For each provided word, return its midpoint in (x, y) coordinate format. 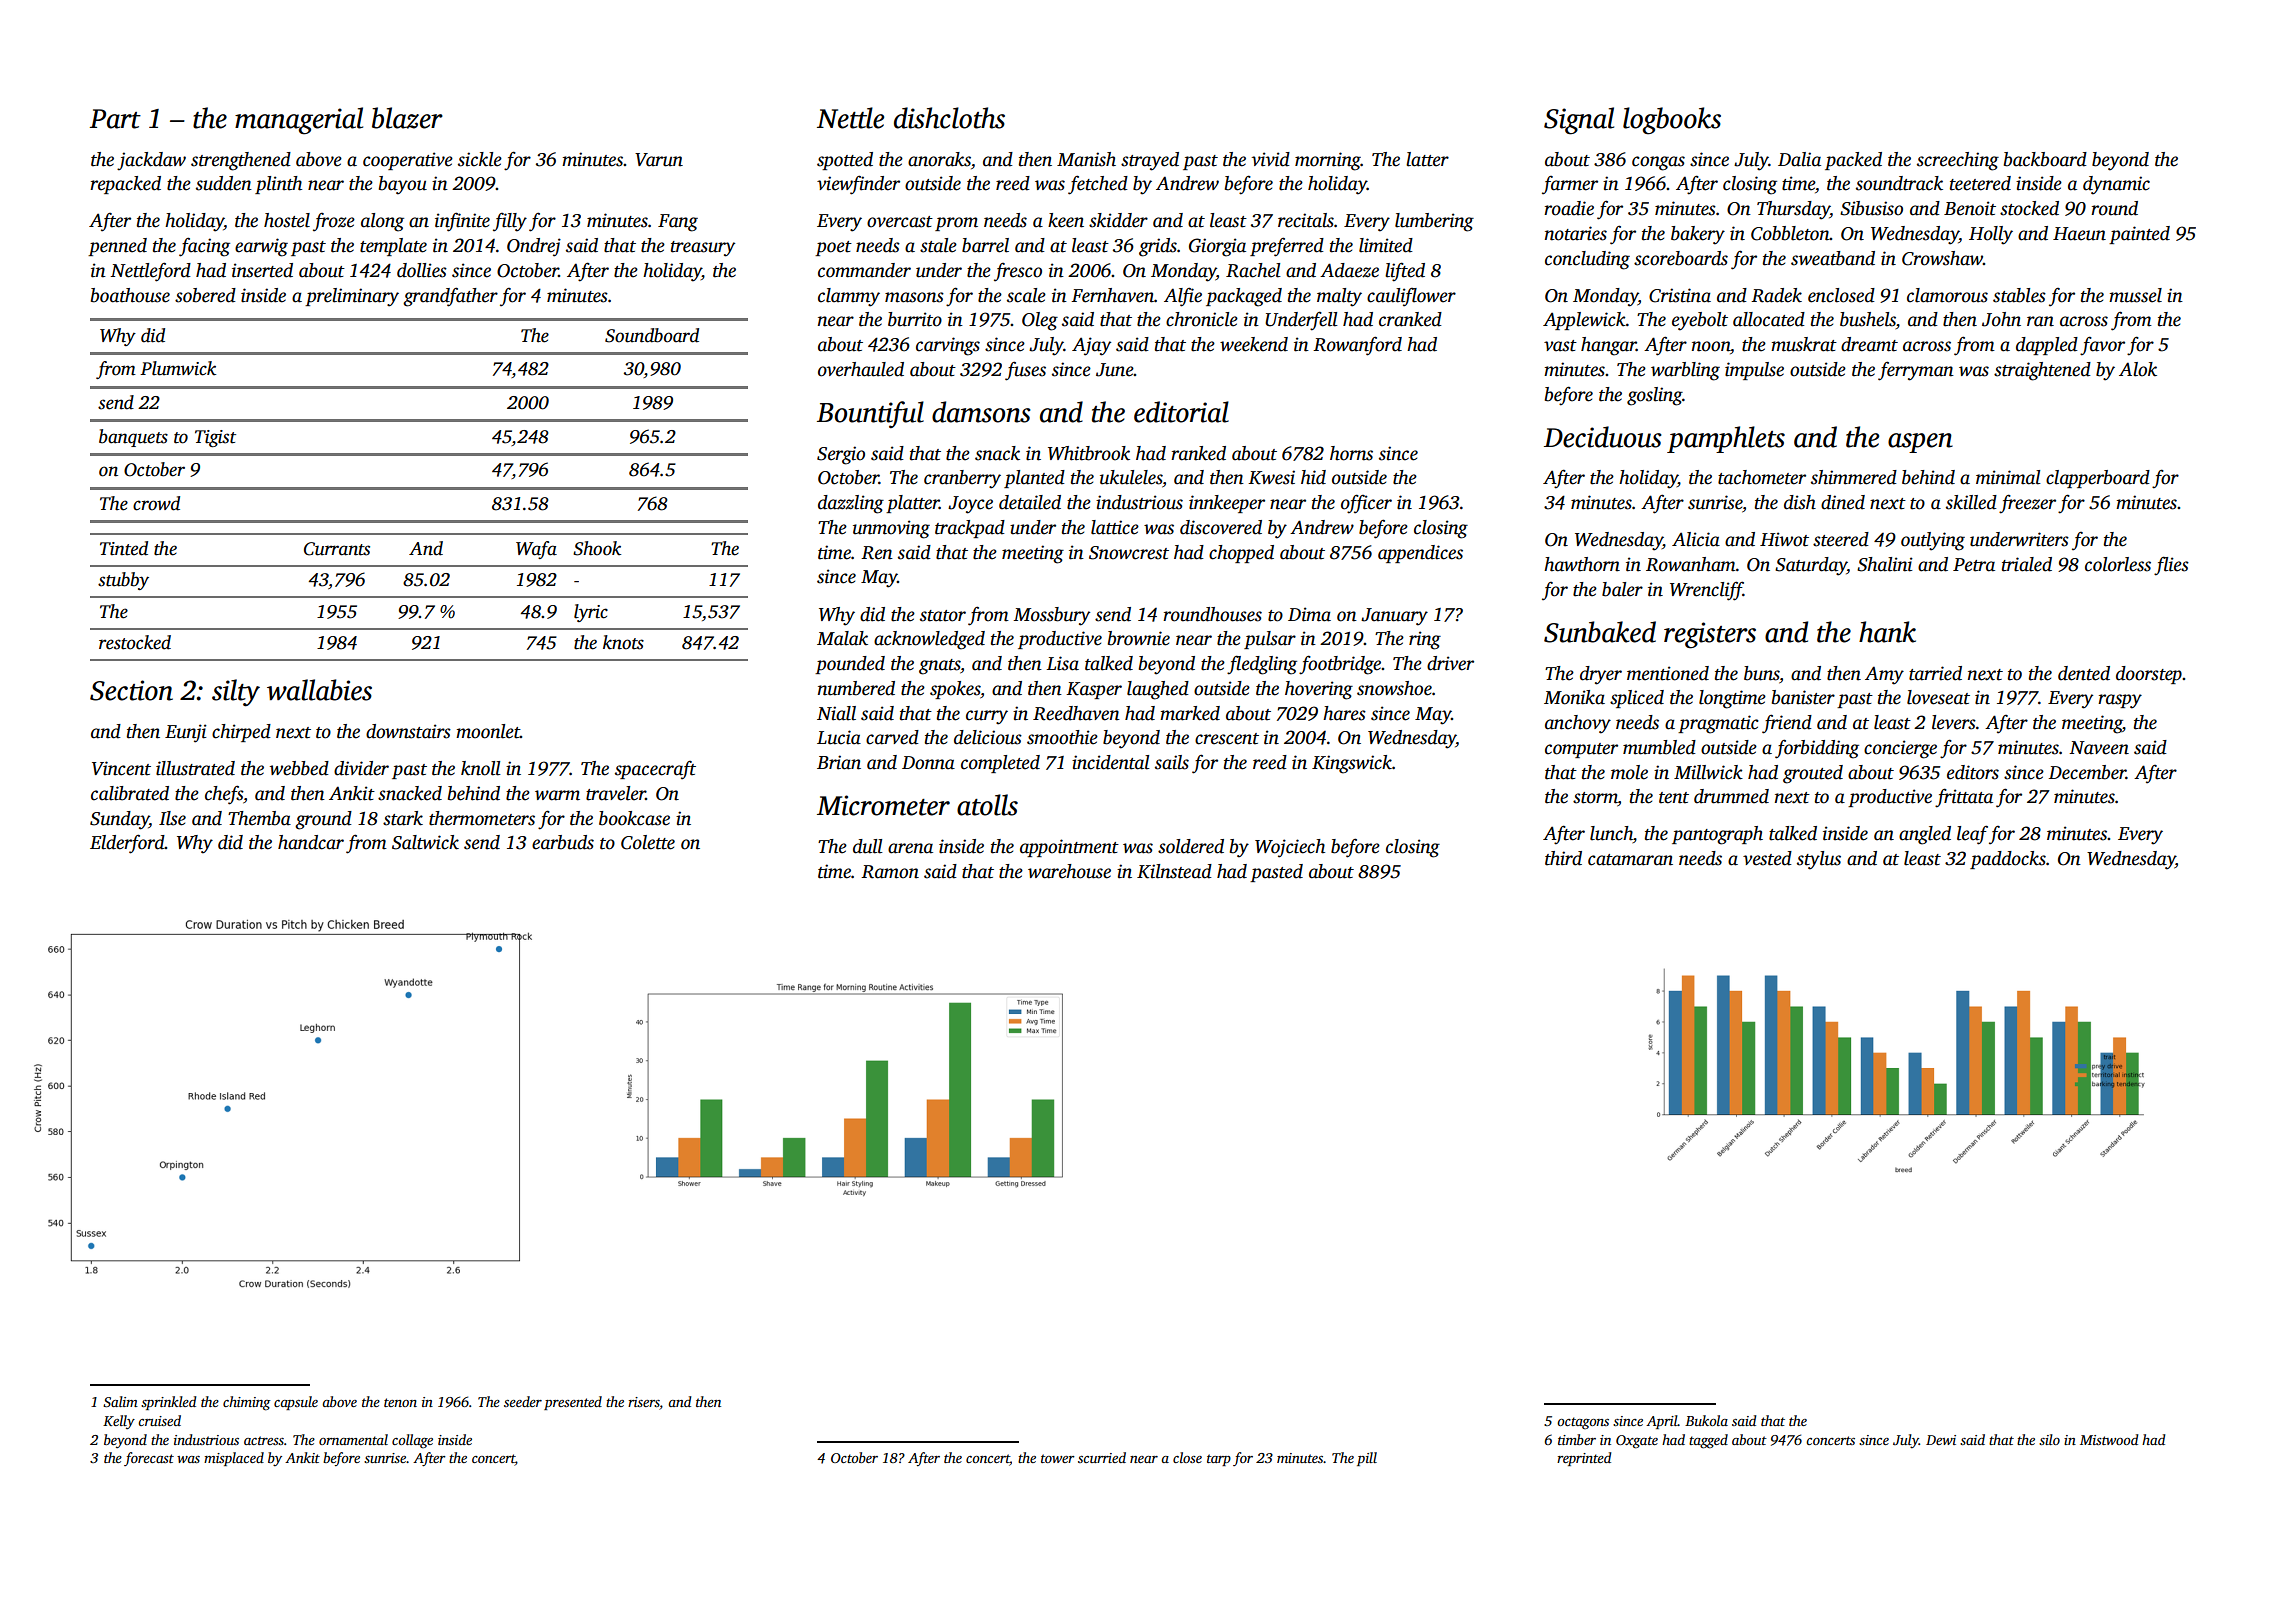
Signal (1579, 121)
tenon (400, 1402)
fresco (1018, 272)
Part (115, 119)
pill (1367, 1459)
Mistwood (2109, 1439)
